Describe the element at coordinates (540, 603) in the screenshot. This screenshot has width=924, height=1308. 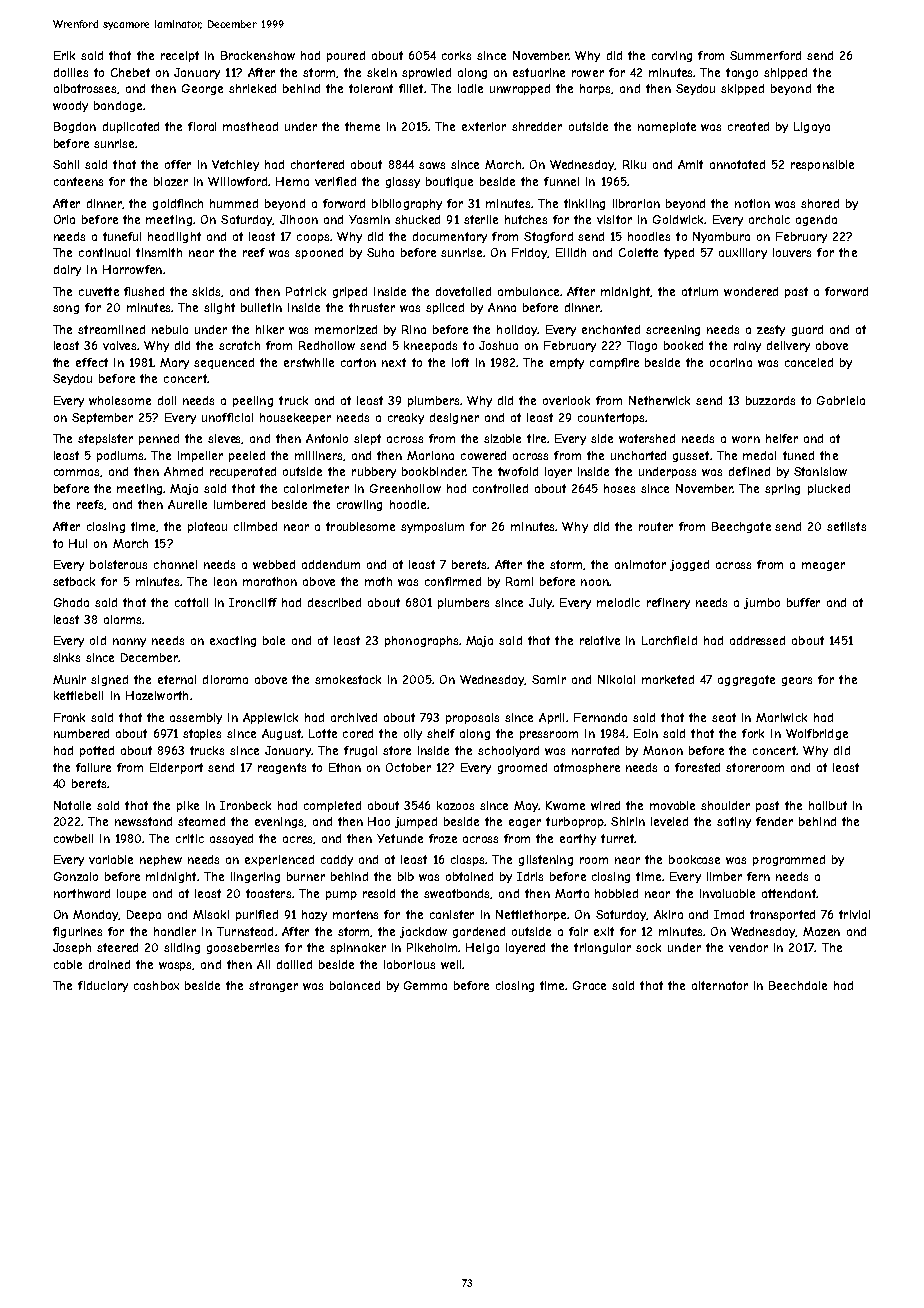
I see `July` at that location.
